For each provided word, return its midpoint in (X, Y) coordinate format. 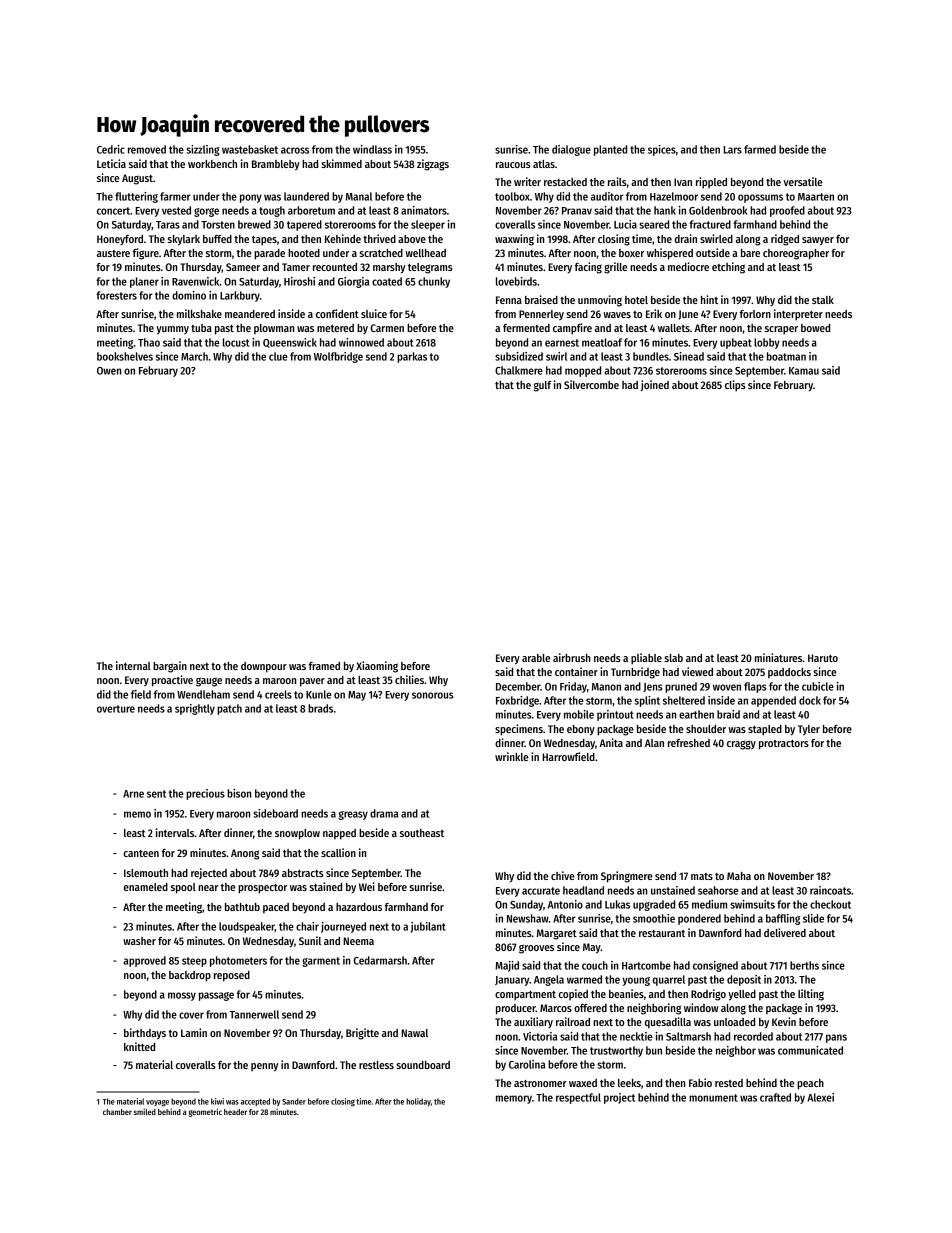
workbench (212, 164)
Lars (732, 150)
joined (655, 385)
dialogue (571, 150)
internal (133, 665)
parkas (412, 357)
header (235, 1112)
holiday (418, 1102)
